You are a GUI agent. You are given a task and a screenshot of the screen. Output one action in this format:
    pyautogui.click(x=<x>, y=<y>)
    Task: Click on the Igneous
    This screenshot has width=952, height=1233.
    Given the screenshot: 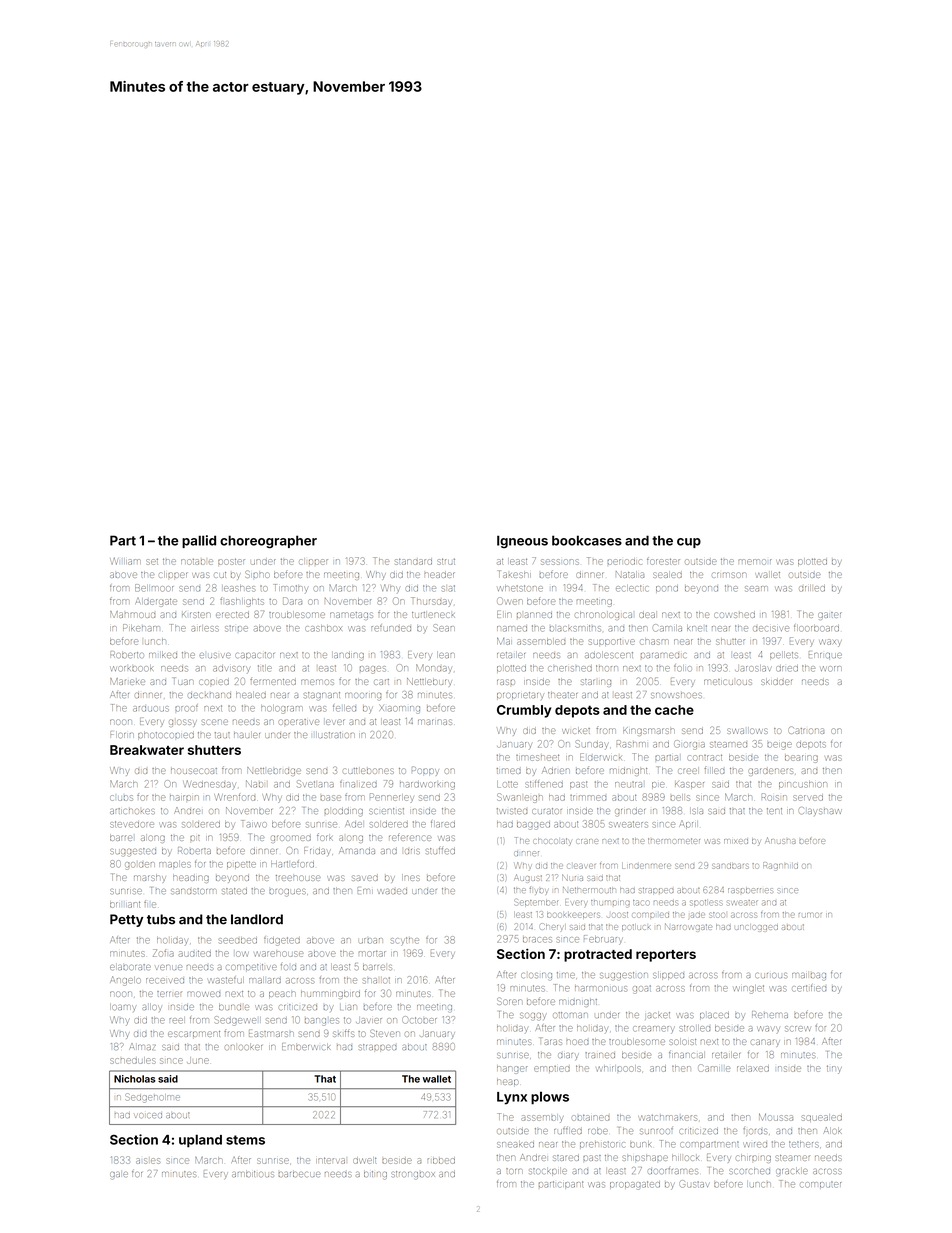 What is the action you would take?
    pyautogui.click(x=522, y=541)
